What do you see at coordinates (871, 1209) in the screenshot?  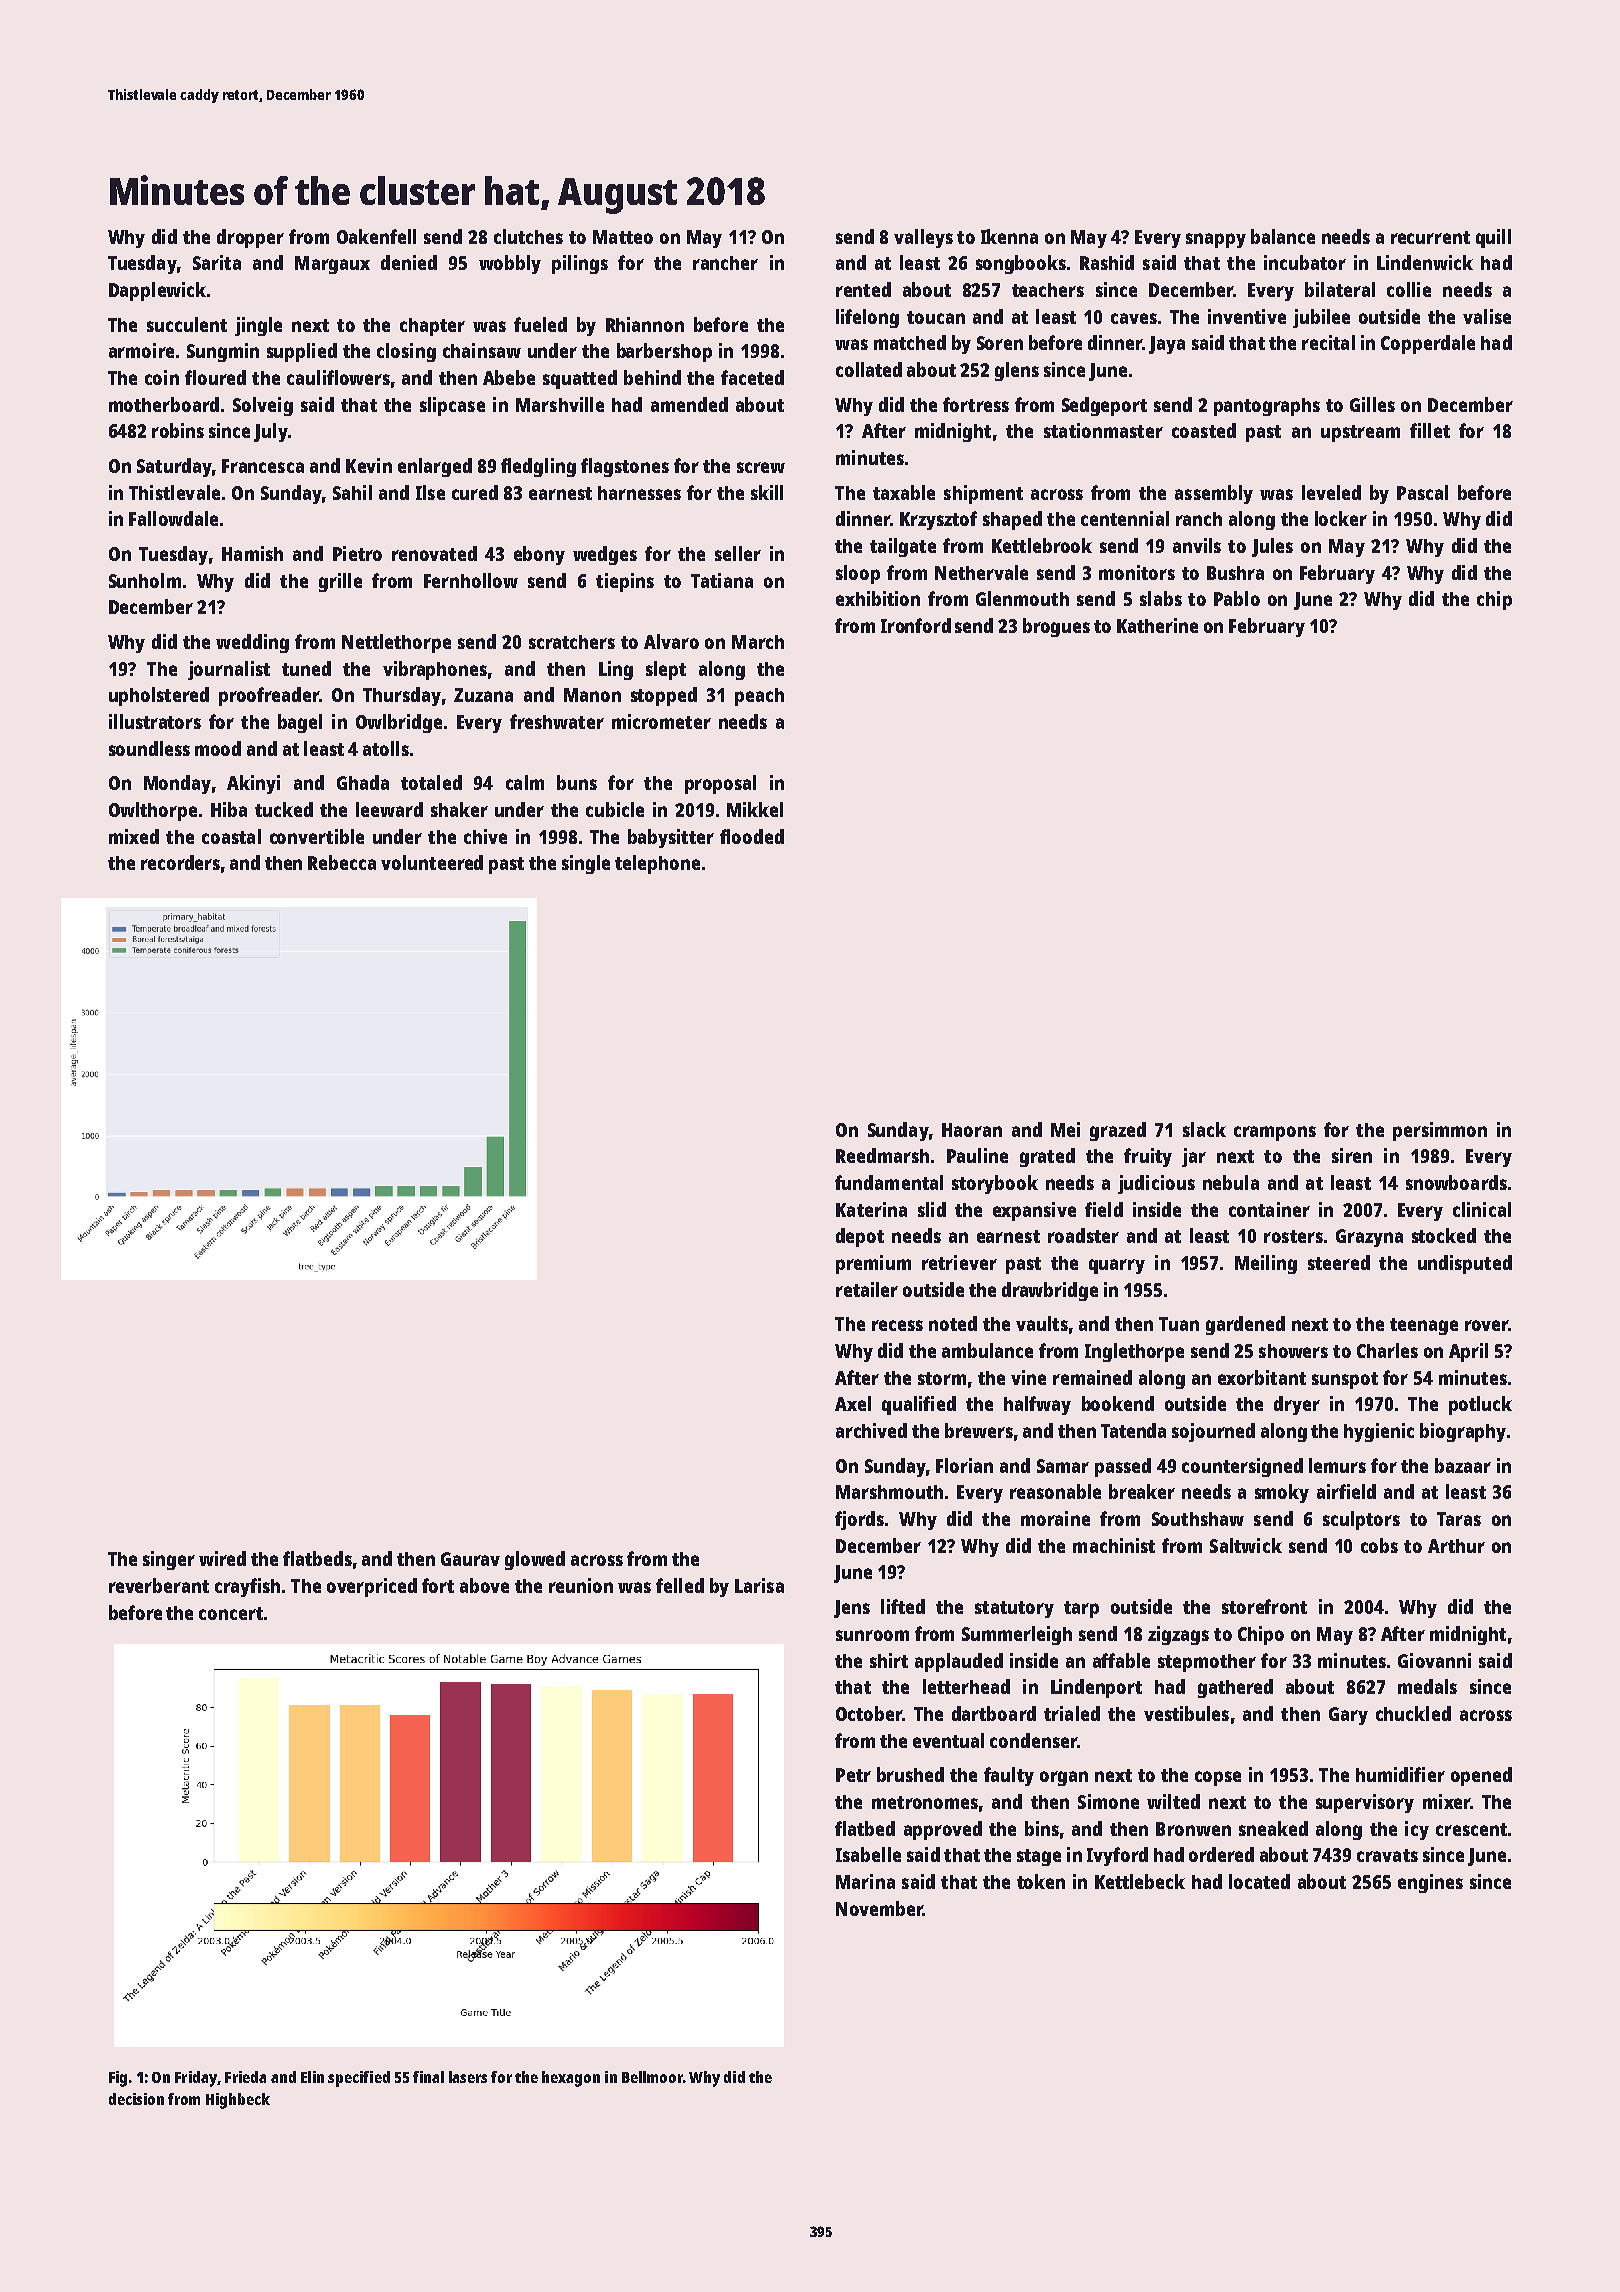 I see `Katerina` at bounding box center [871, 1209].
